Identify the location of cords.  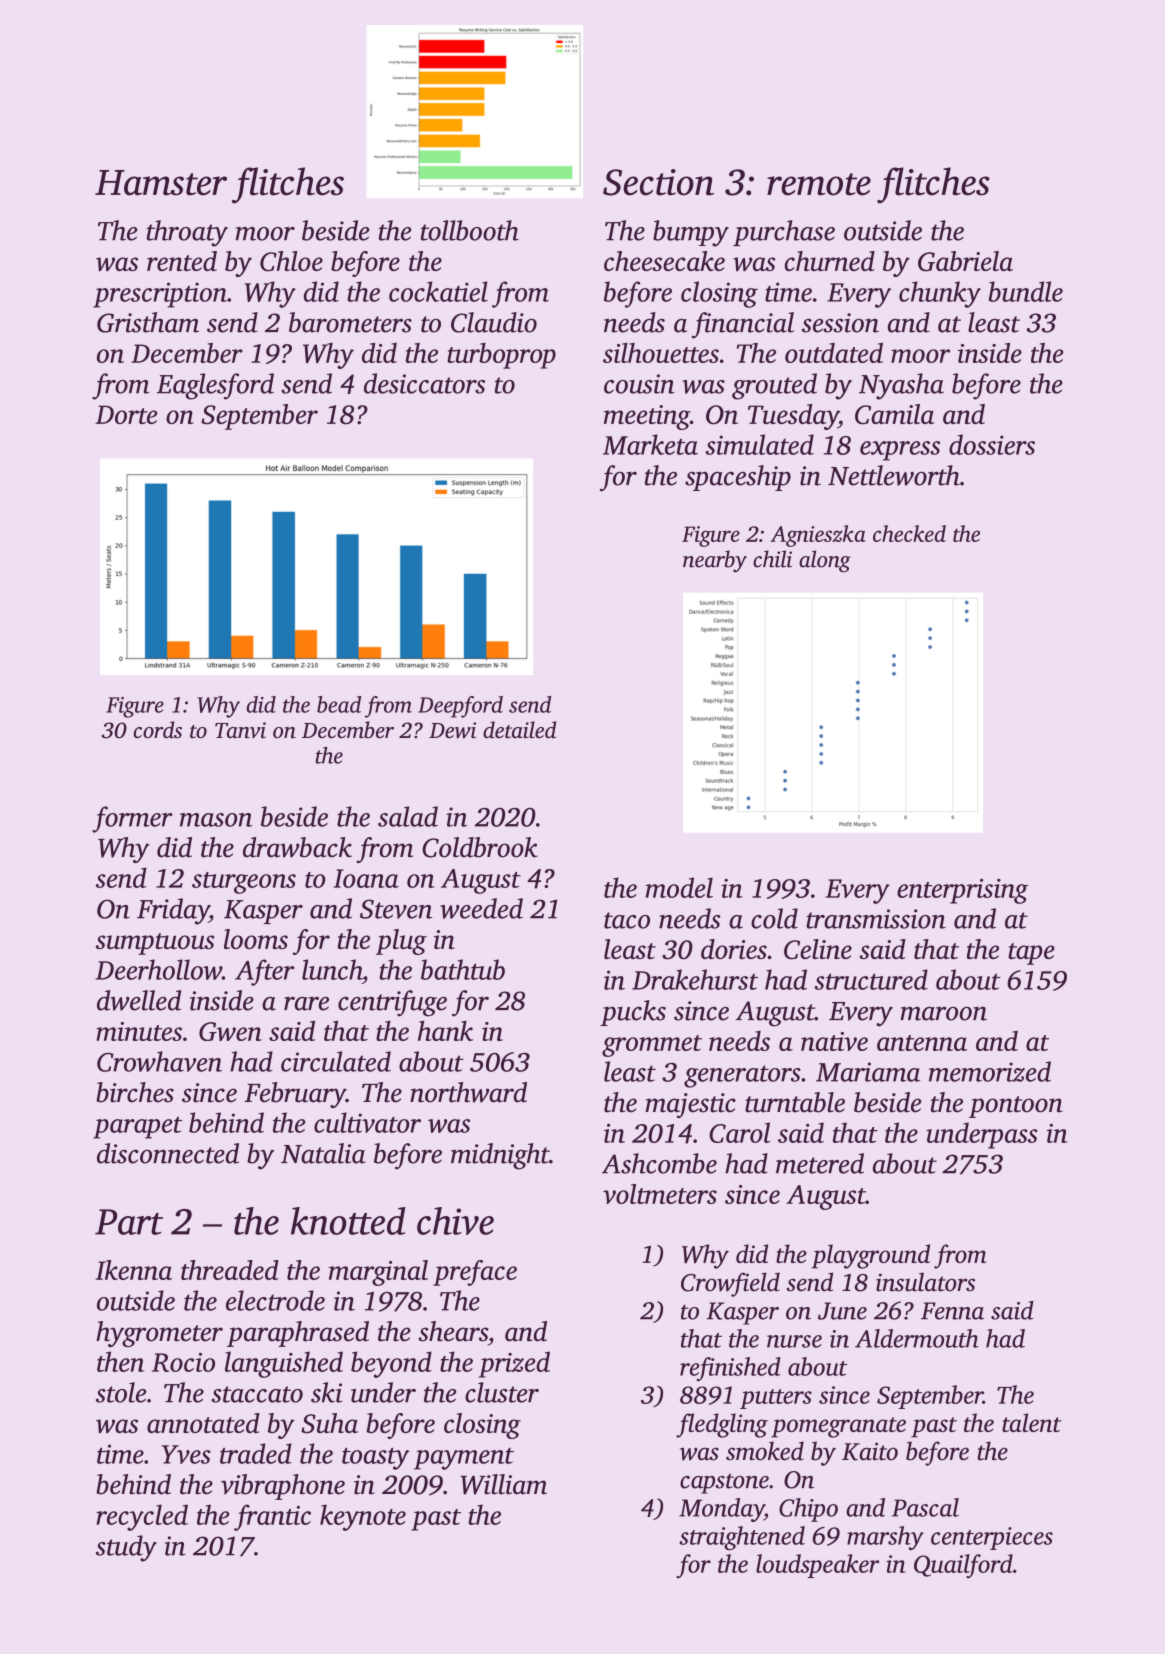
(158, 730).
